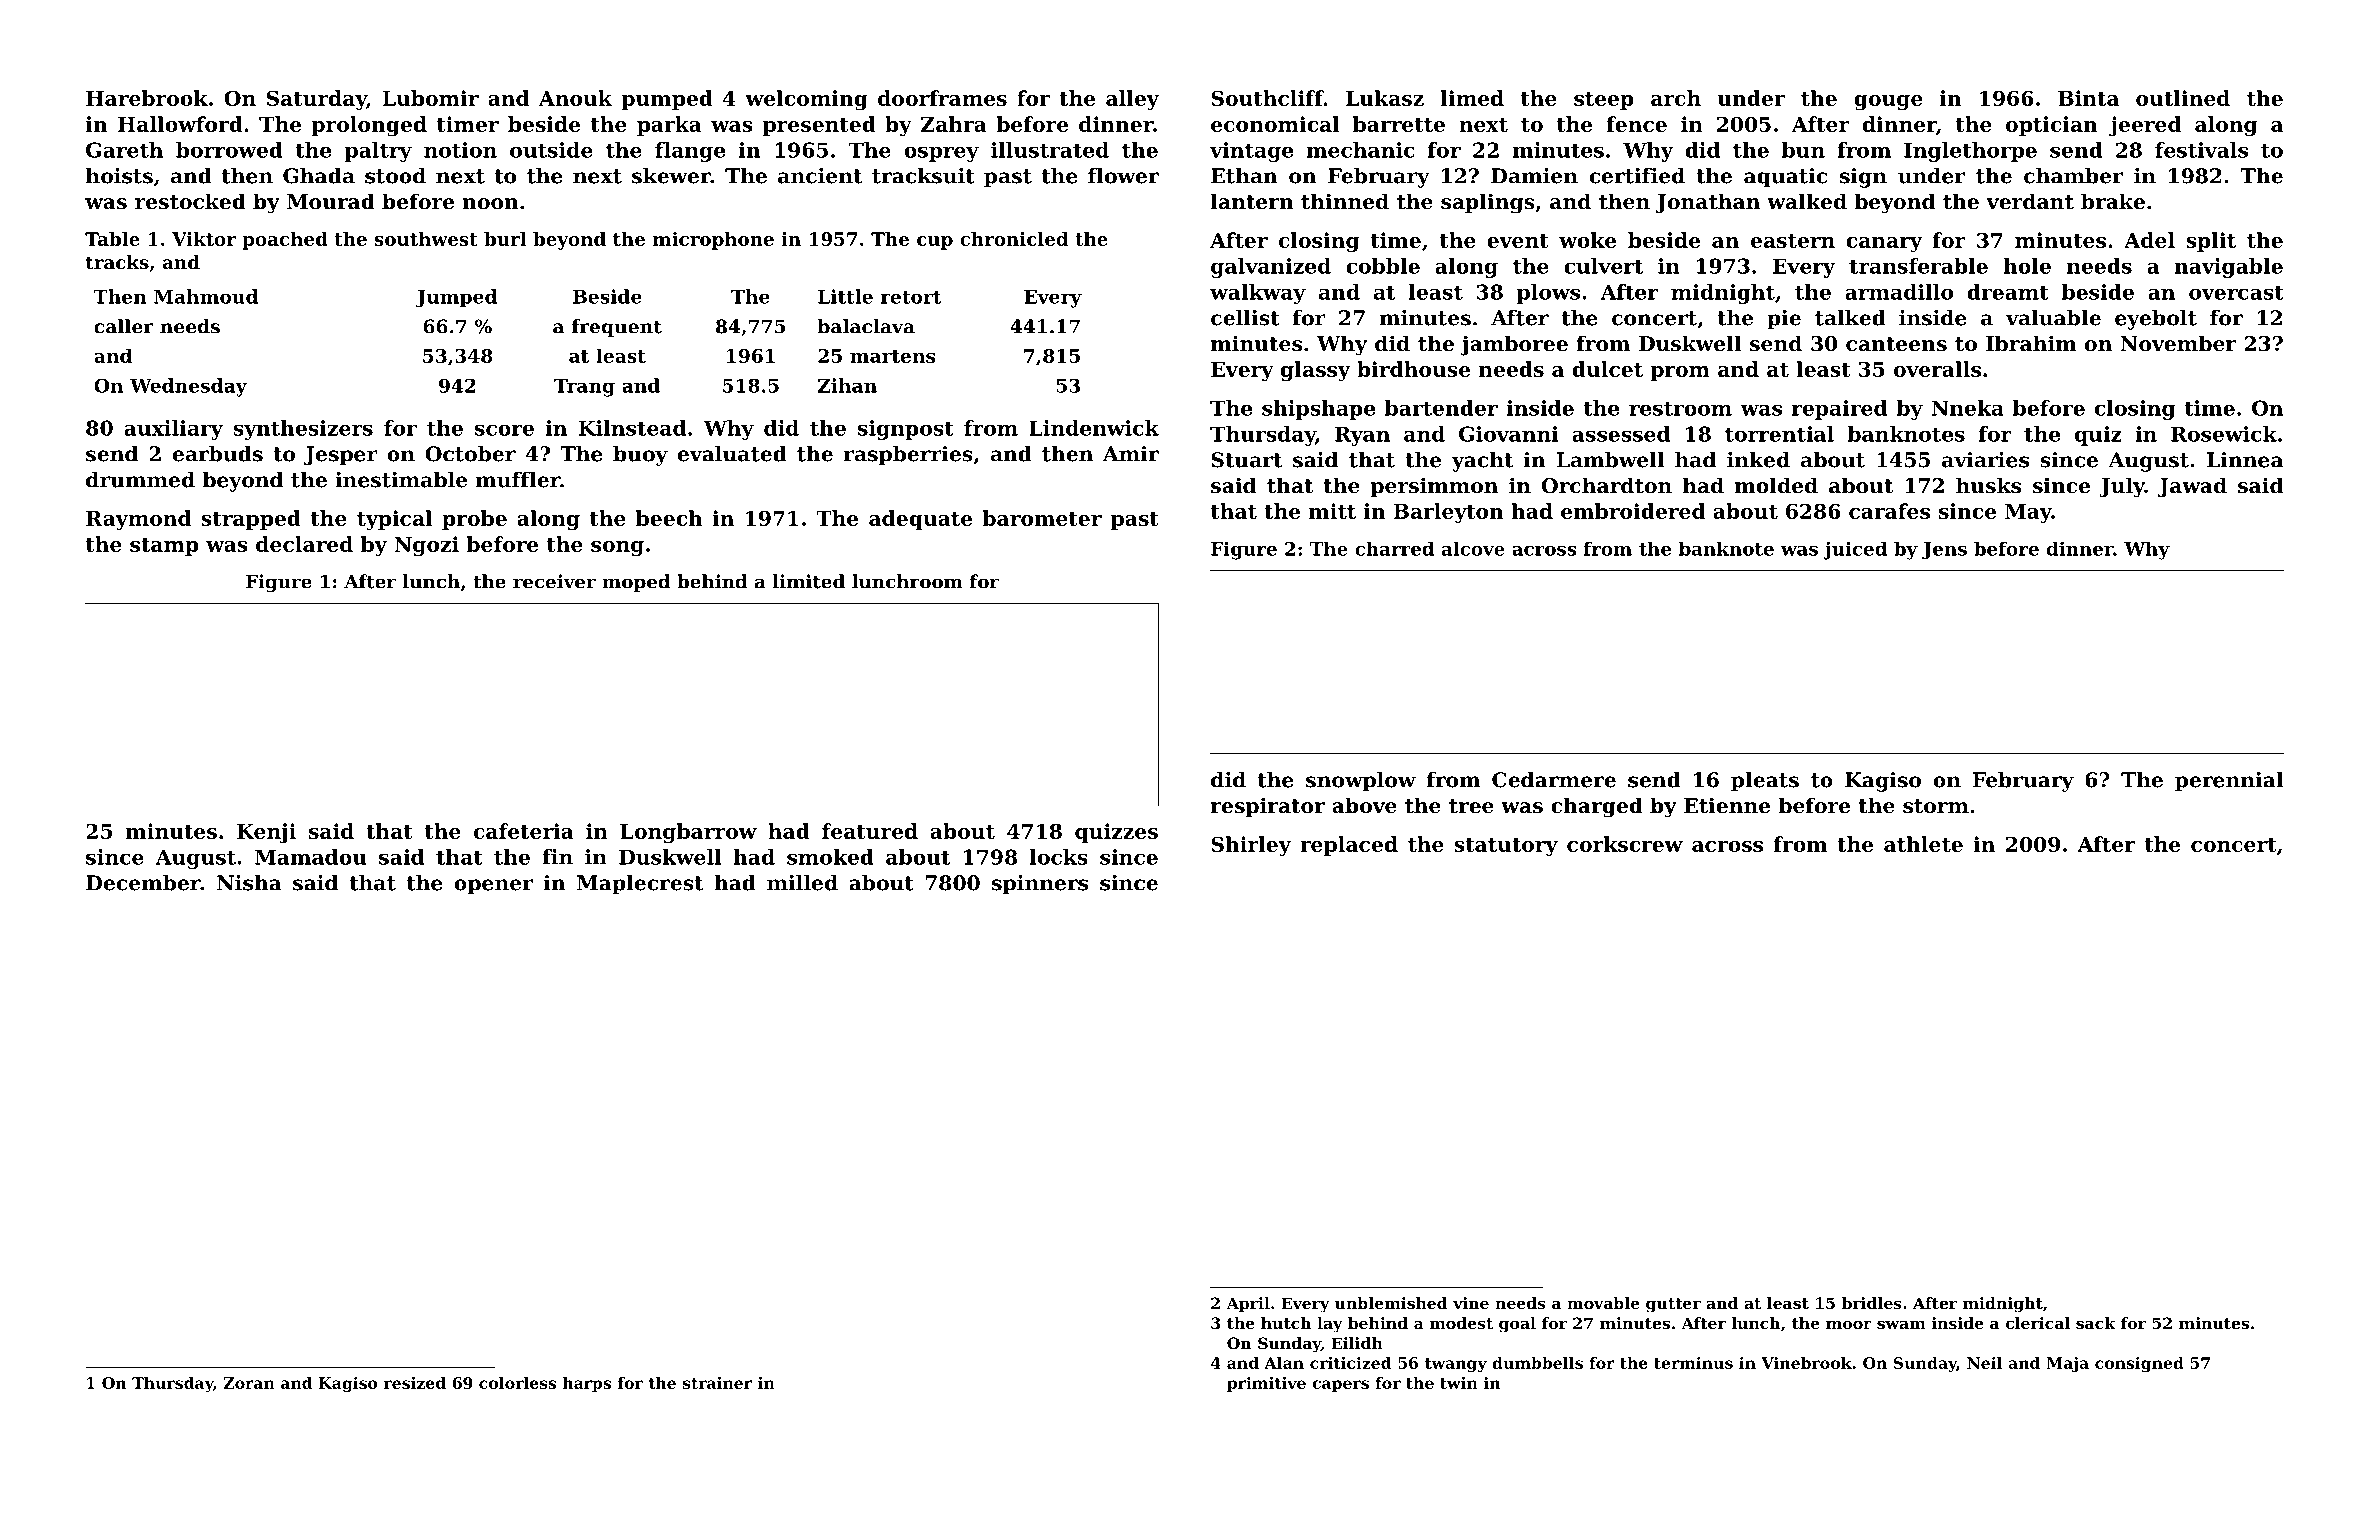 The height and width of the screenshot is (1533, 2369). Describe the element at coordinates (1884, 244) in the screenshot. I see `canary` at that location.
